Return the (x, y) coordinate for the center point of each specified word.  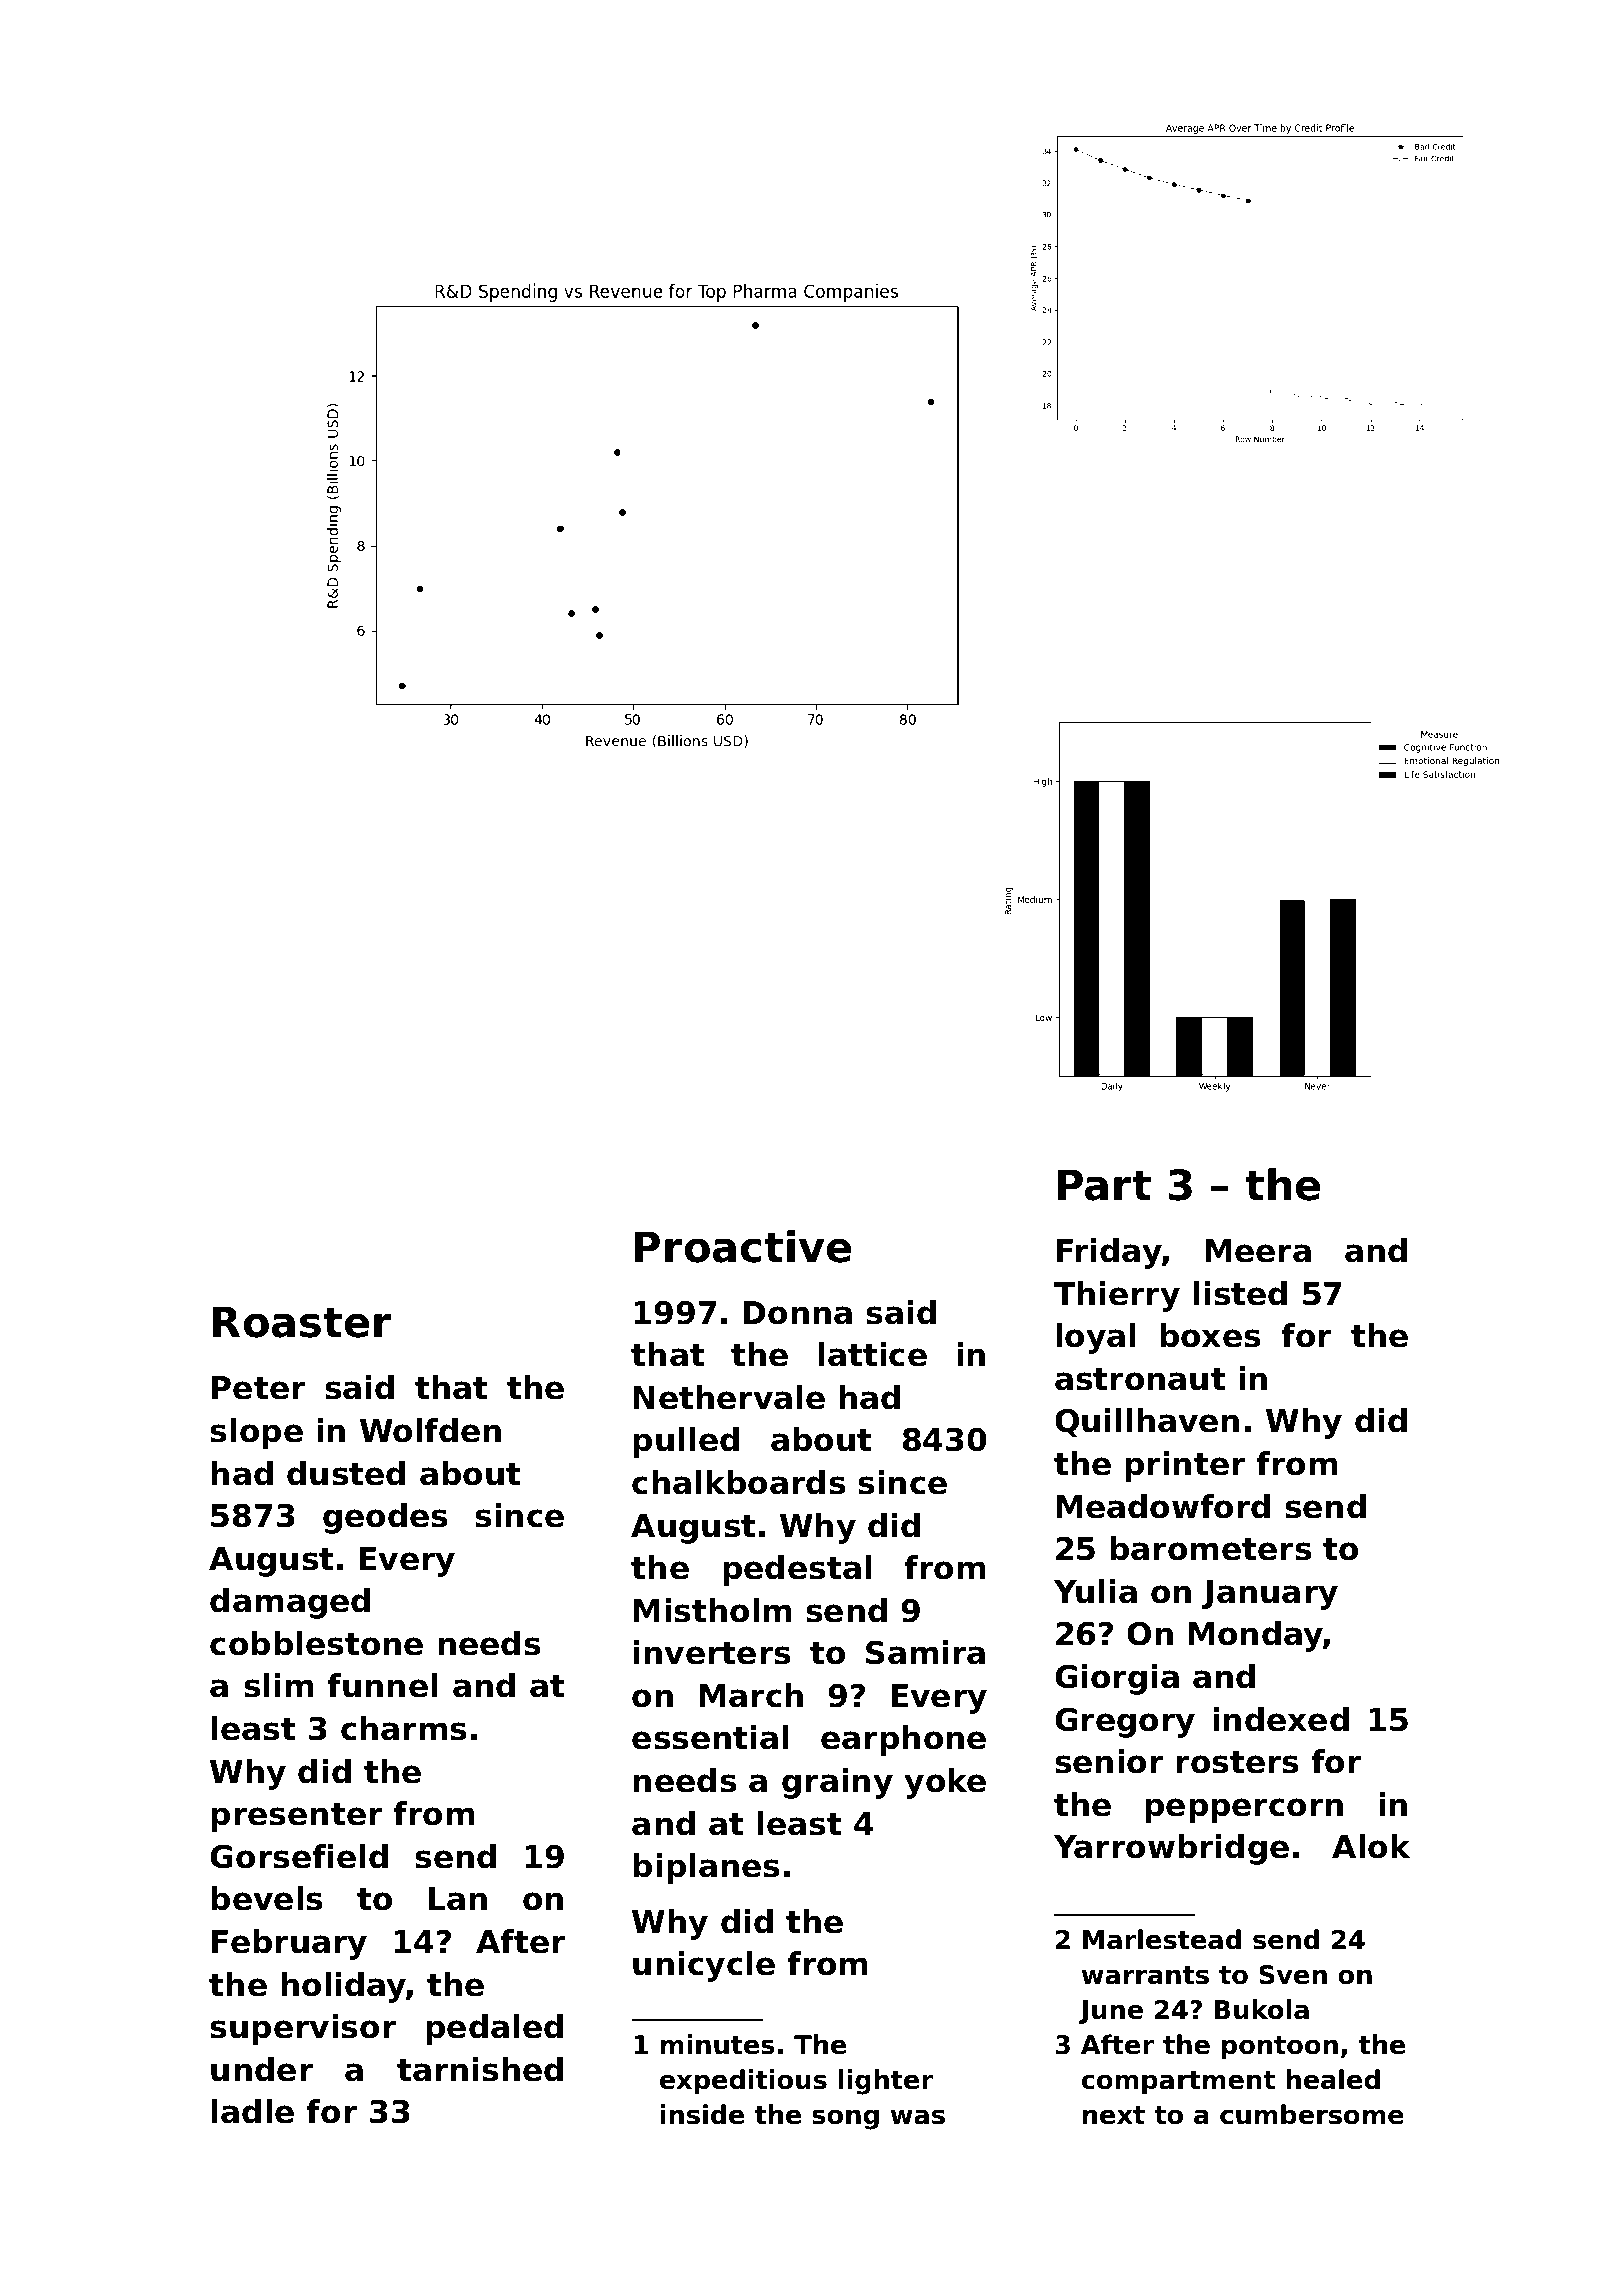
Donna (798, 1313)
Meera (1258, 1251)
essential (710, 1737)
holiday (344, 1987)
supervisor (303, 2029)
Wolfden (430, 1430)
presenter (297, 1817)
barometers (1210, 1548)
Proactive (743, 1246)
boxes (1210, 1335)
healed (1333, 2079)
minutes (718, 2044)
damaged (290, 1603)
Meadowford (1163, 1506)
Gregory (1125, 1723)
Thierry (1117, 1296)
